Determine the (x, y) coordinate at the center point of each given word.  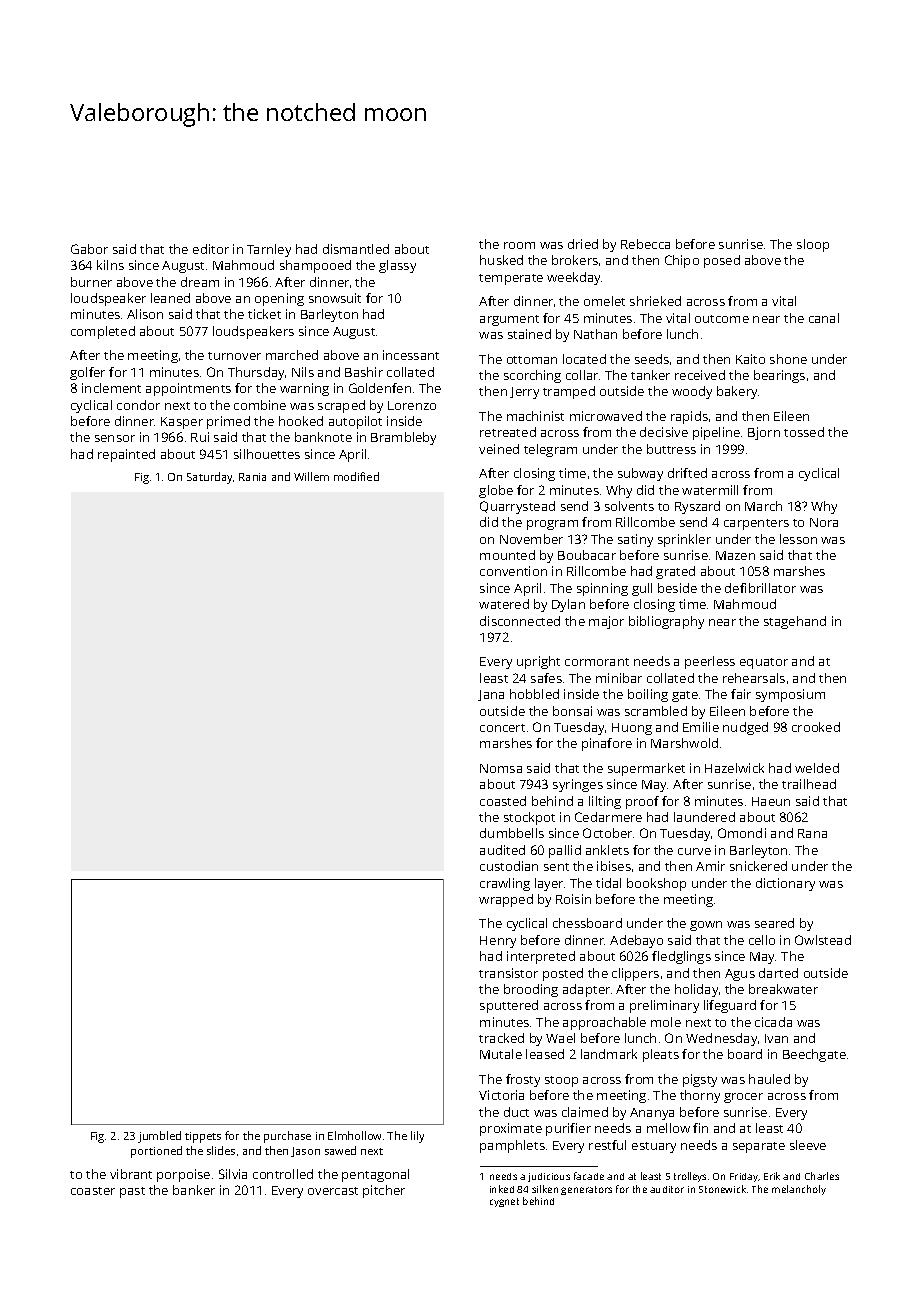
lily (417, 1137)
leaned (170, 298)
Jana (491, 695)
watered (504, 604)
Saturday (209, 478)
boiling (648, 695)
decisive (664, 432)
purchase (287, 1137)
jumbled (159, 1137)
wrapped (506, 900)
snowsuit (335, 298)
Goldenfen (380, 388)
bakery (737, 392)
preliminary (664, 1006)
